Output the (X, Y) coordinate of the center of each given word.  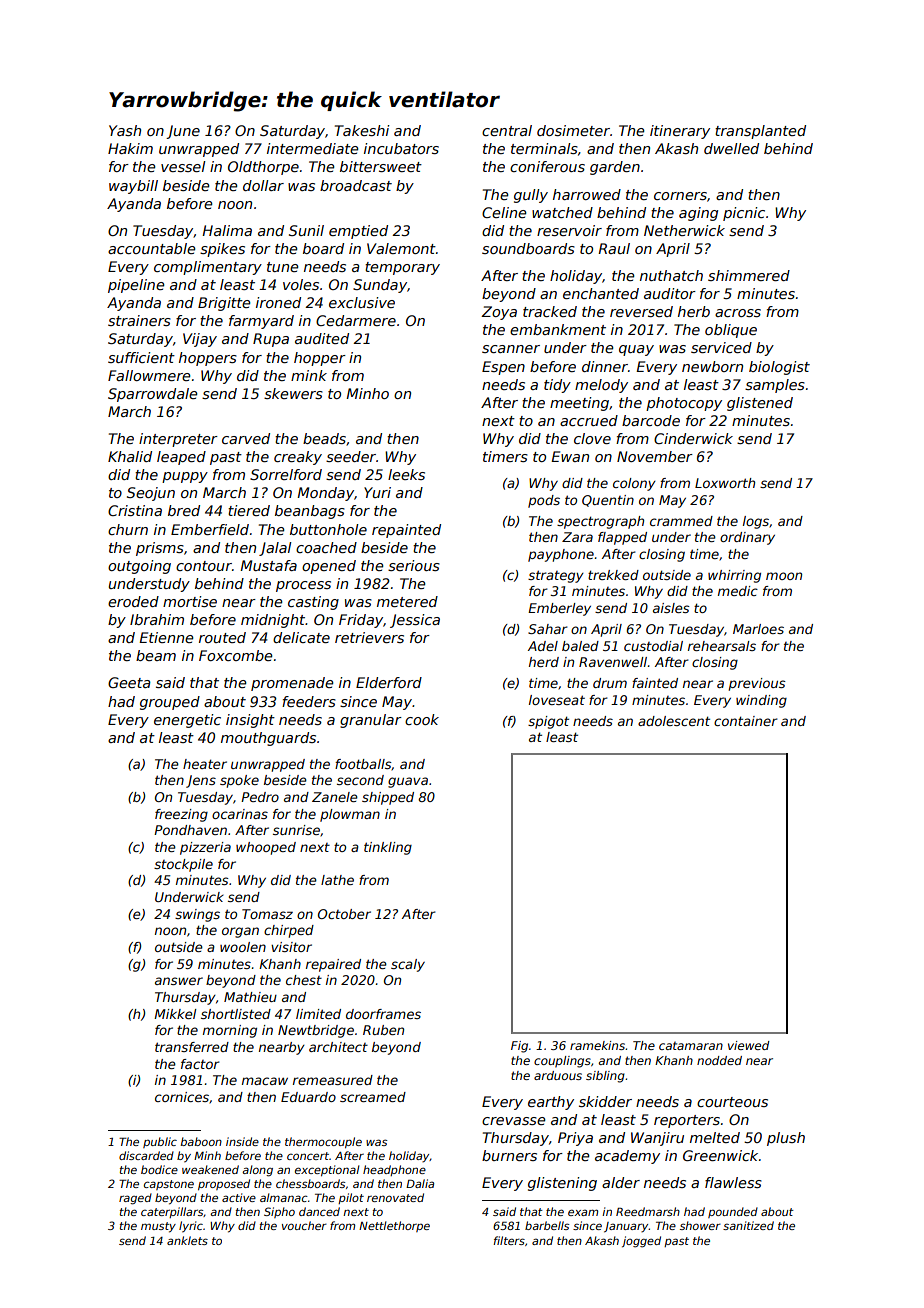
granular (371, 721)
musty (158, 1227)
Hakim (130, 148)
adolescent (674, 721)
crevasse (513, 1121)
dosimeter (573, 130)
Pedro (260, 797)
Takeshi (362, 130)
